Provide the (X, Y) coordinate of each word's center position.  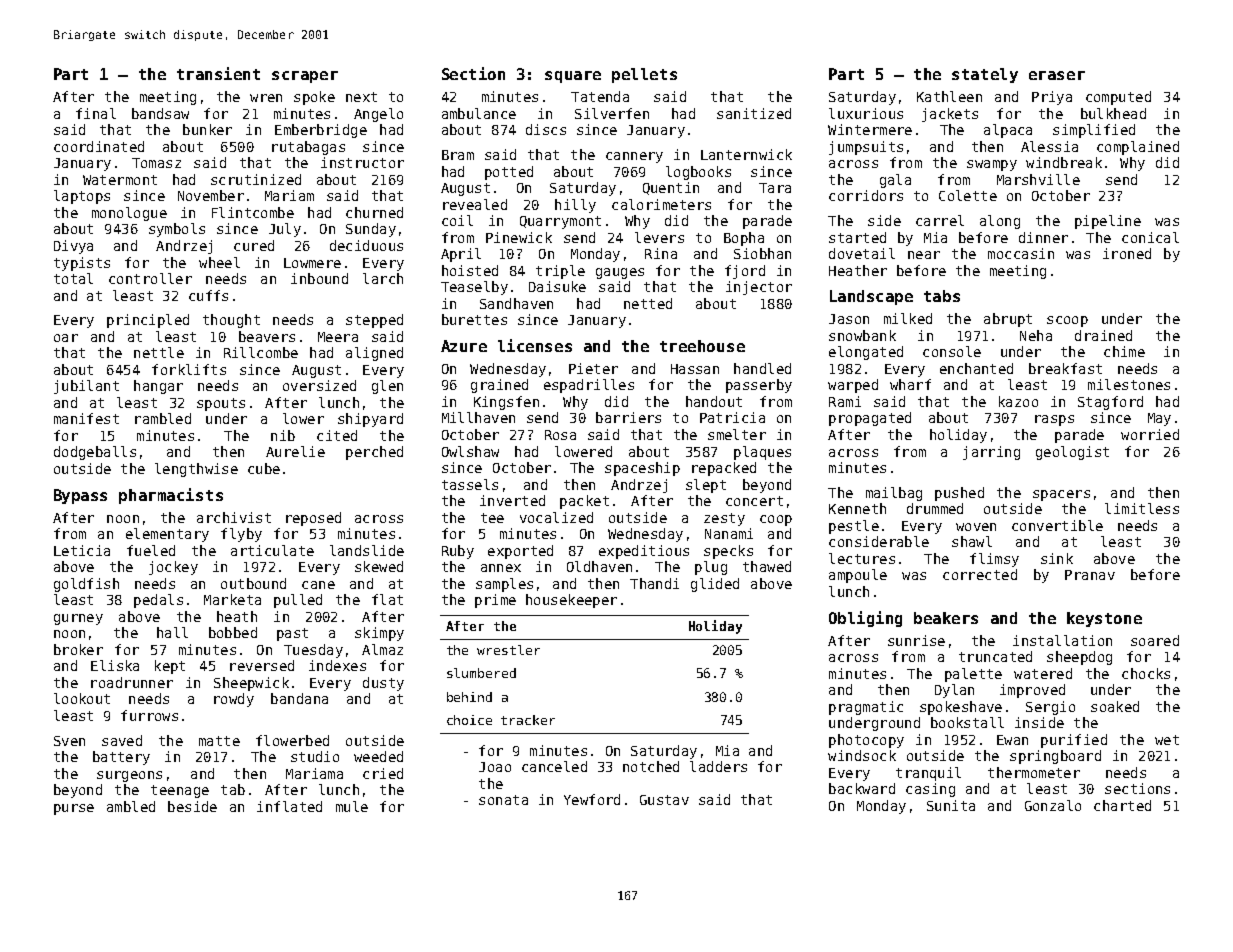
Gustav (664, 800)
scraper (305, 77)
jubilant (86, 387)
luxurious (866, 113)
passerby (759, 386)
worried (1150, 434)
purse (74, 809)
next (361, 97)
